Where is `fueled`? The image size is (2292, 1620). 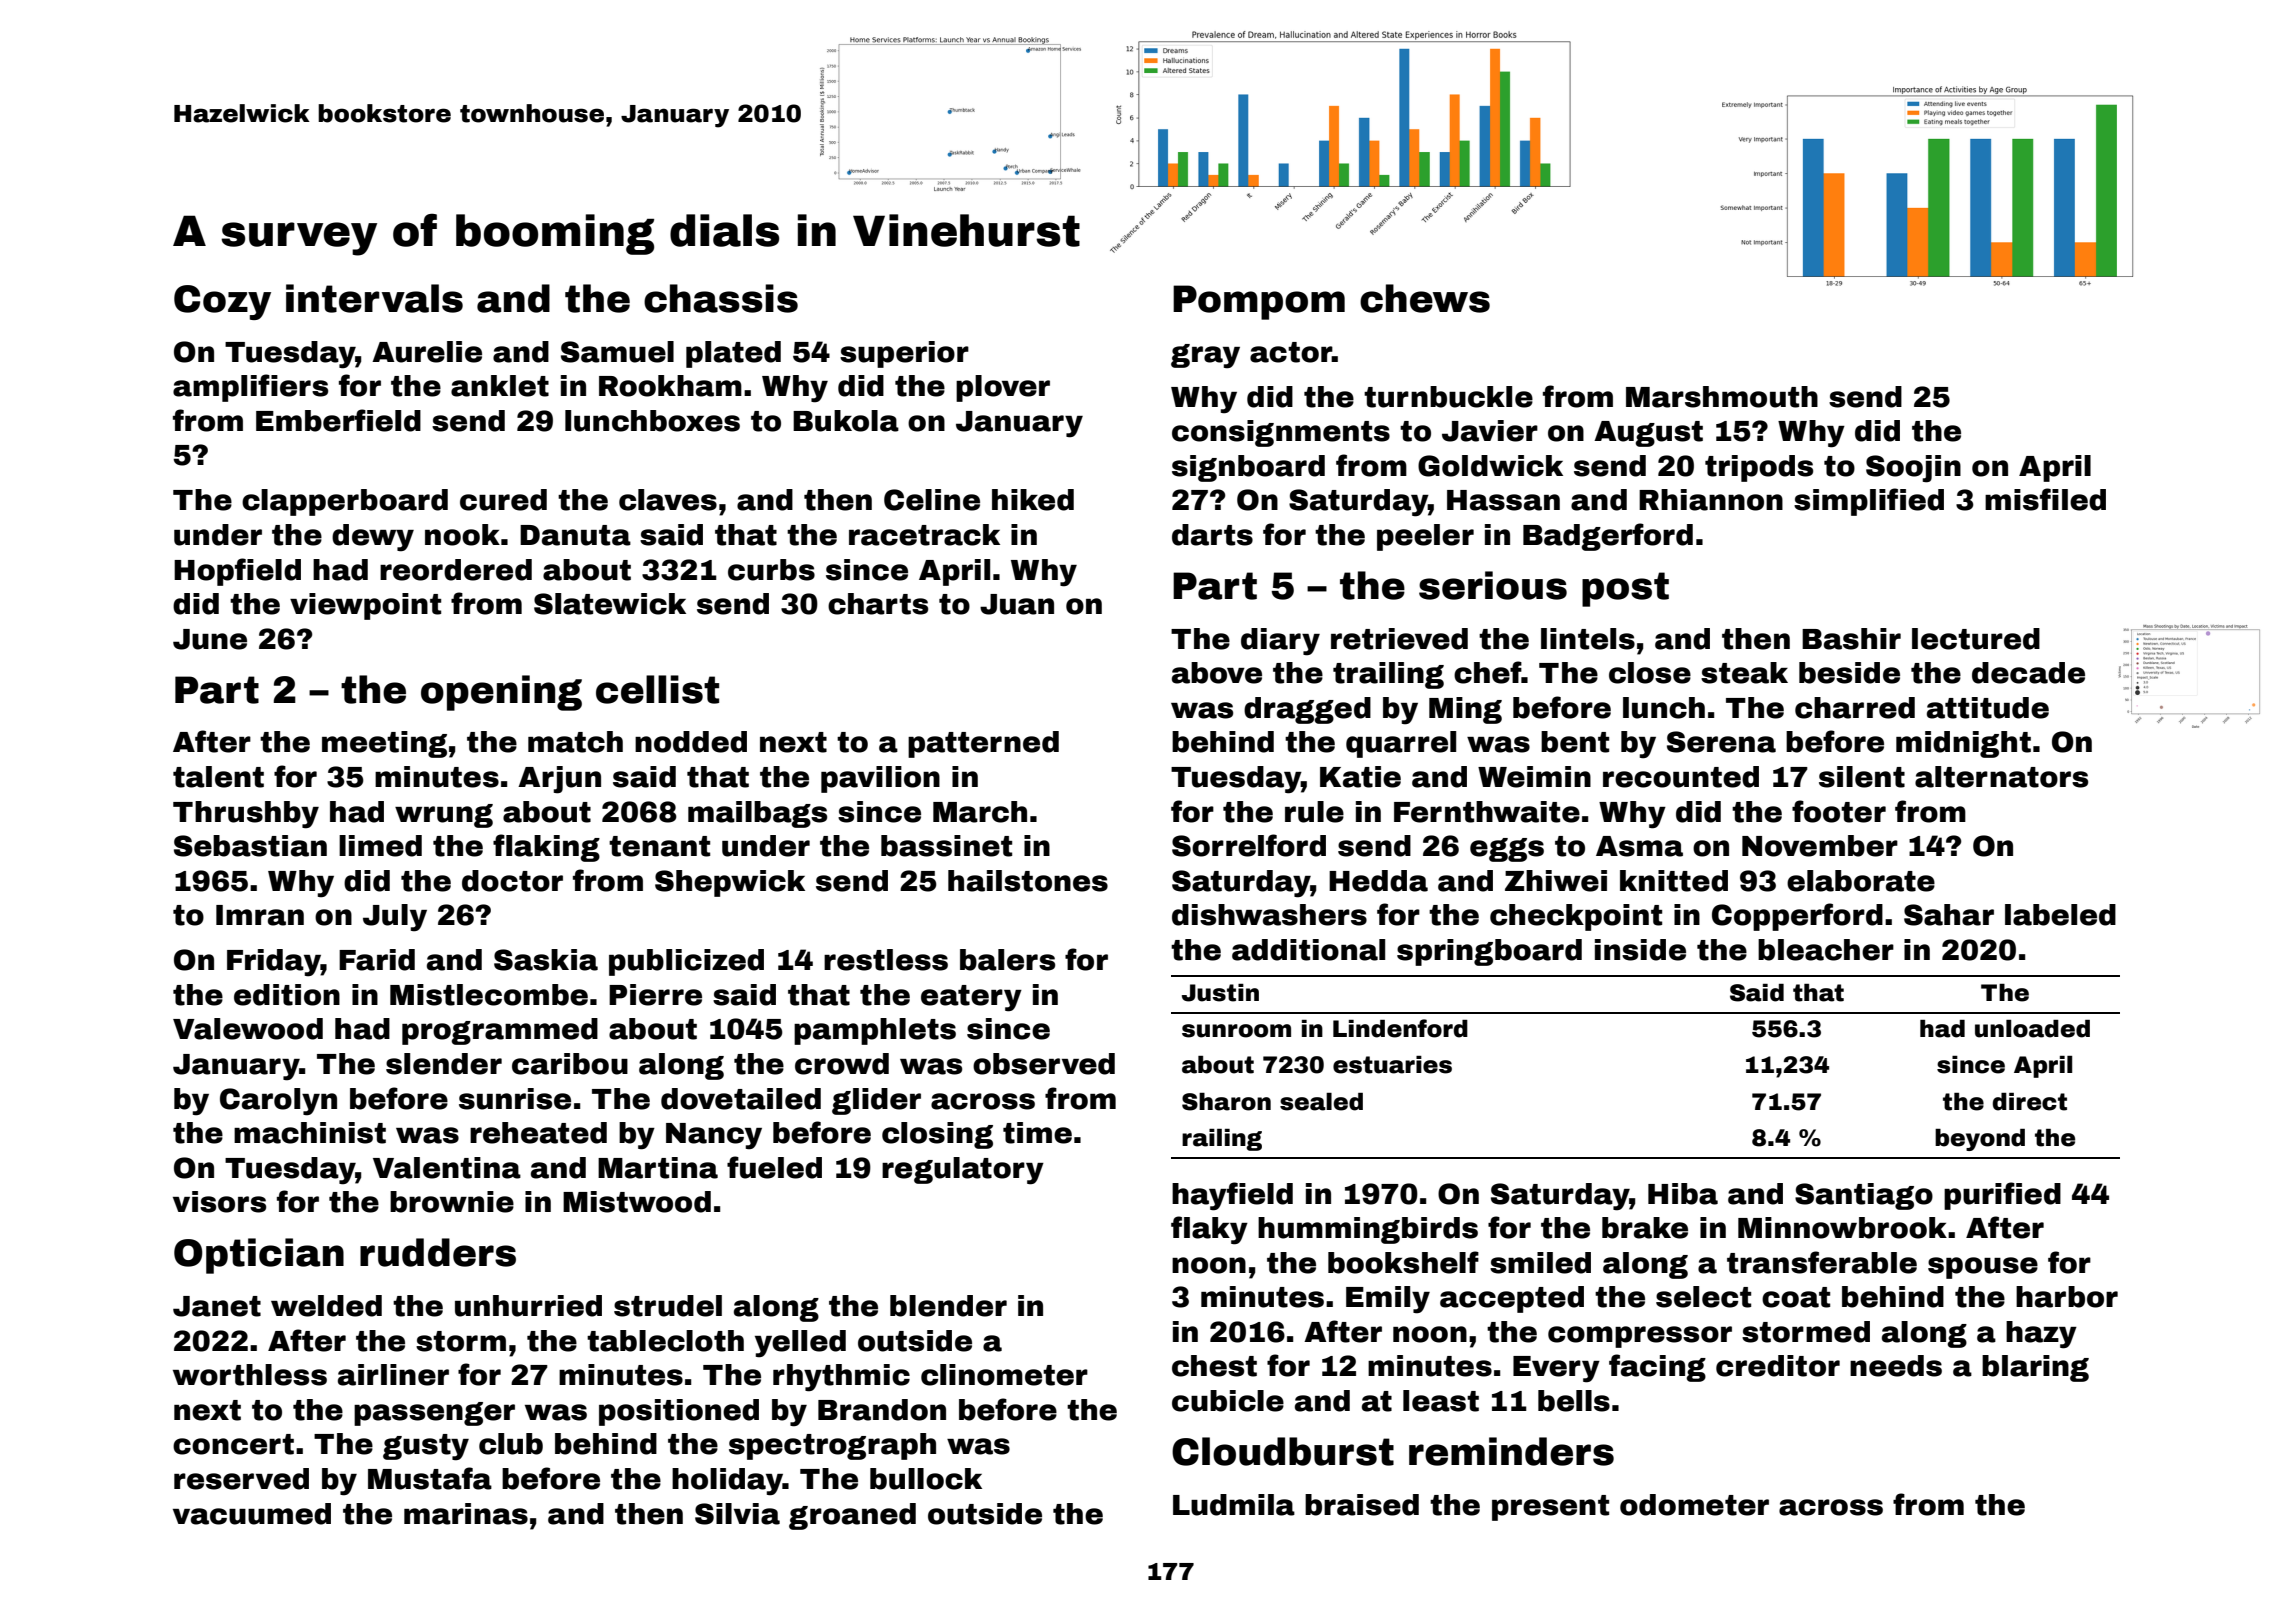
fueled is located at coordinates (774, 1167).
